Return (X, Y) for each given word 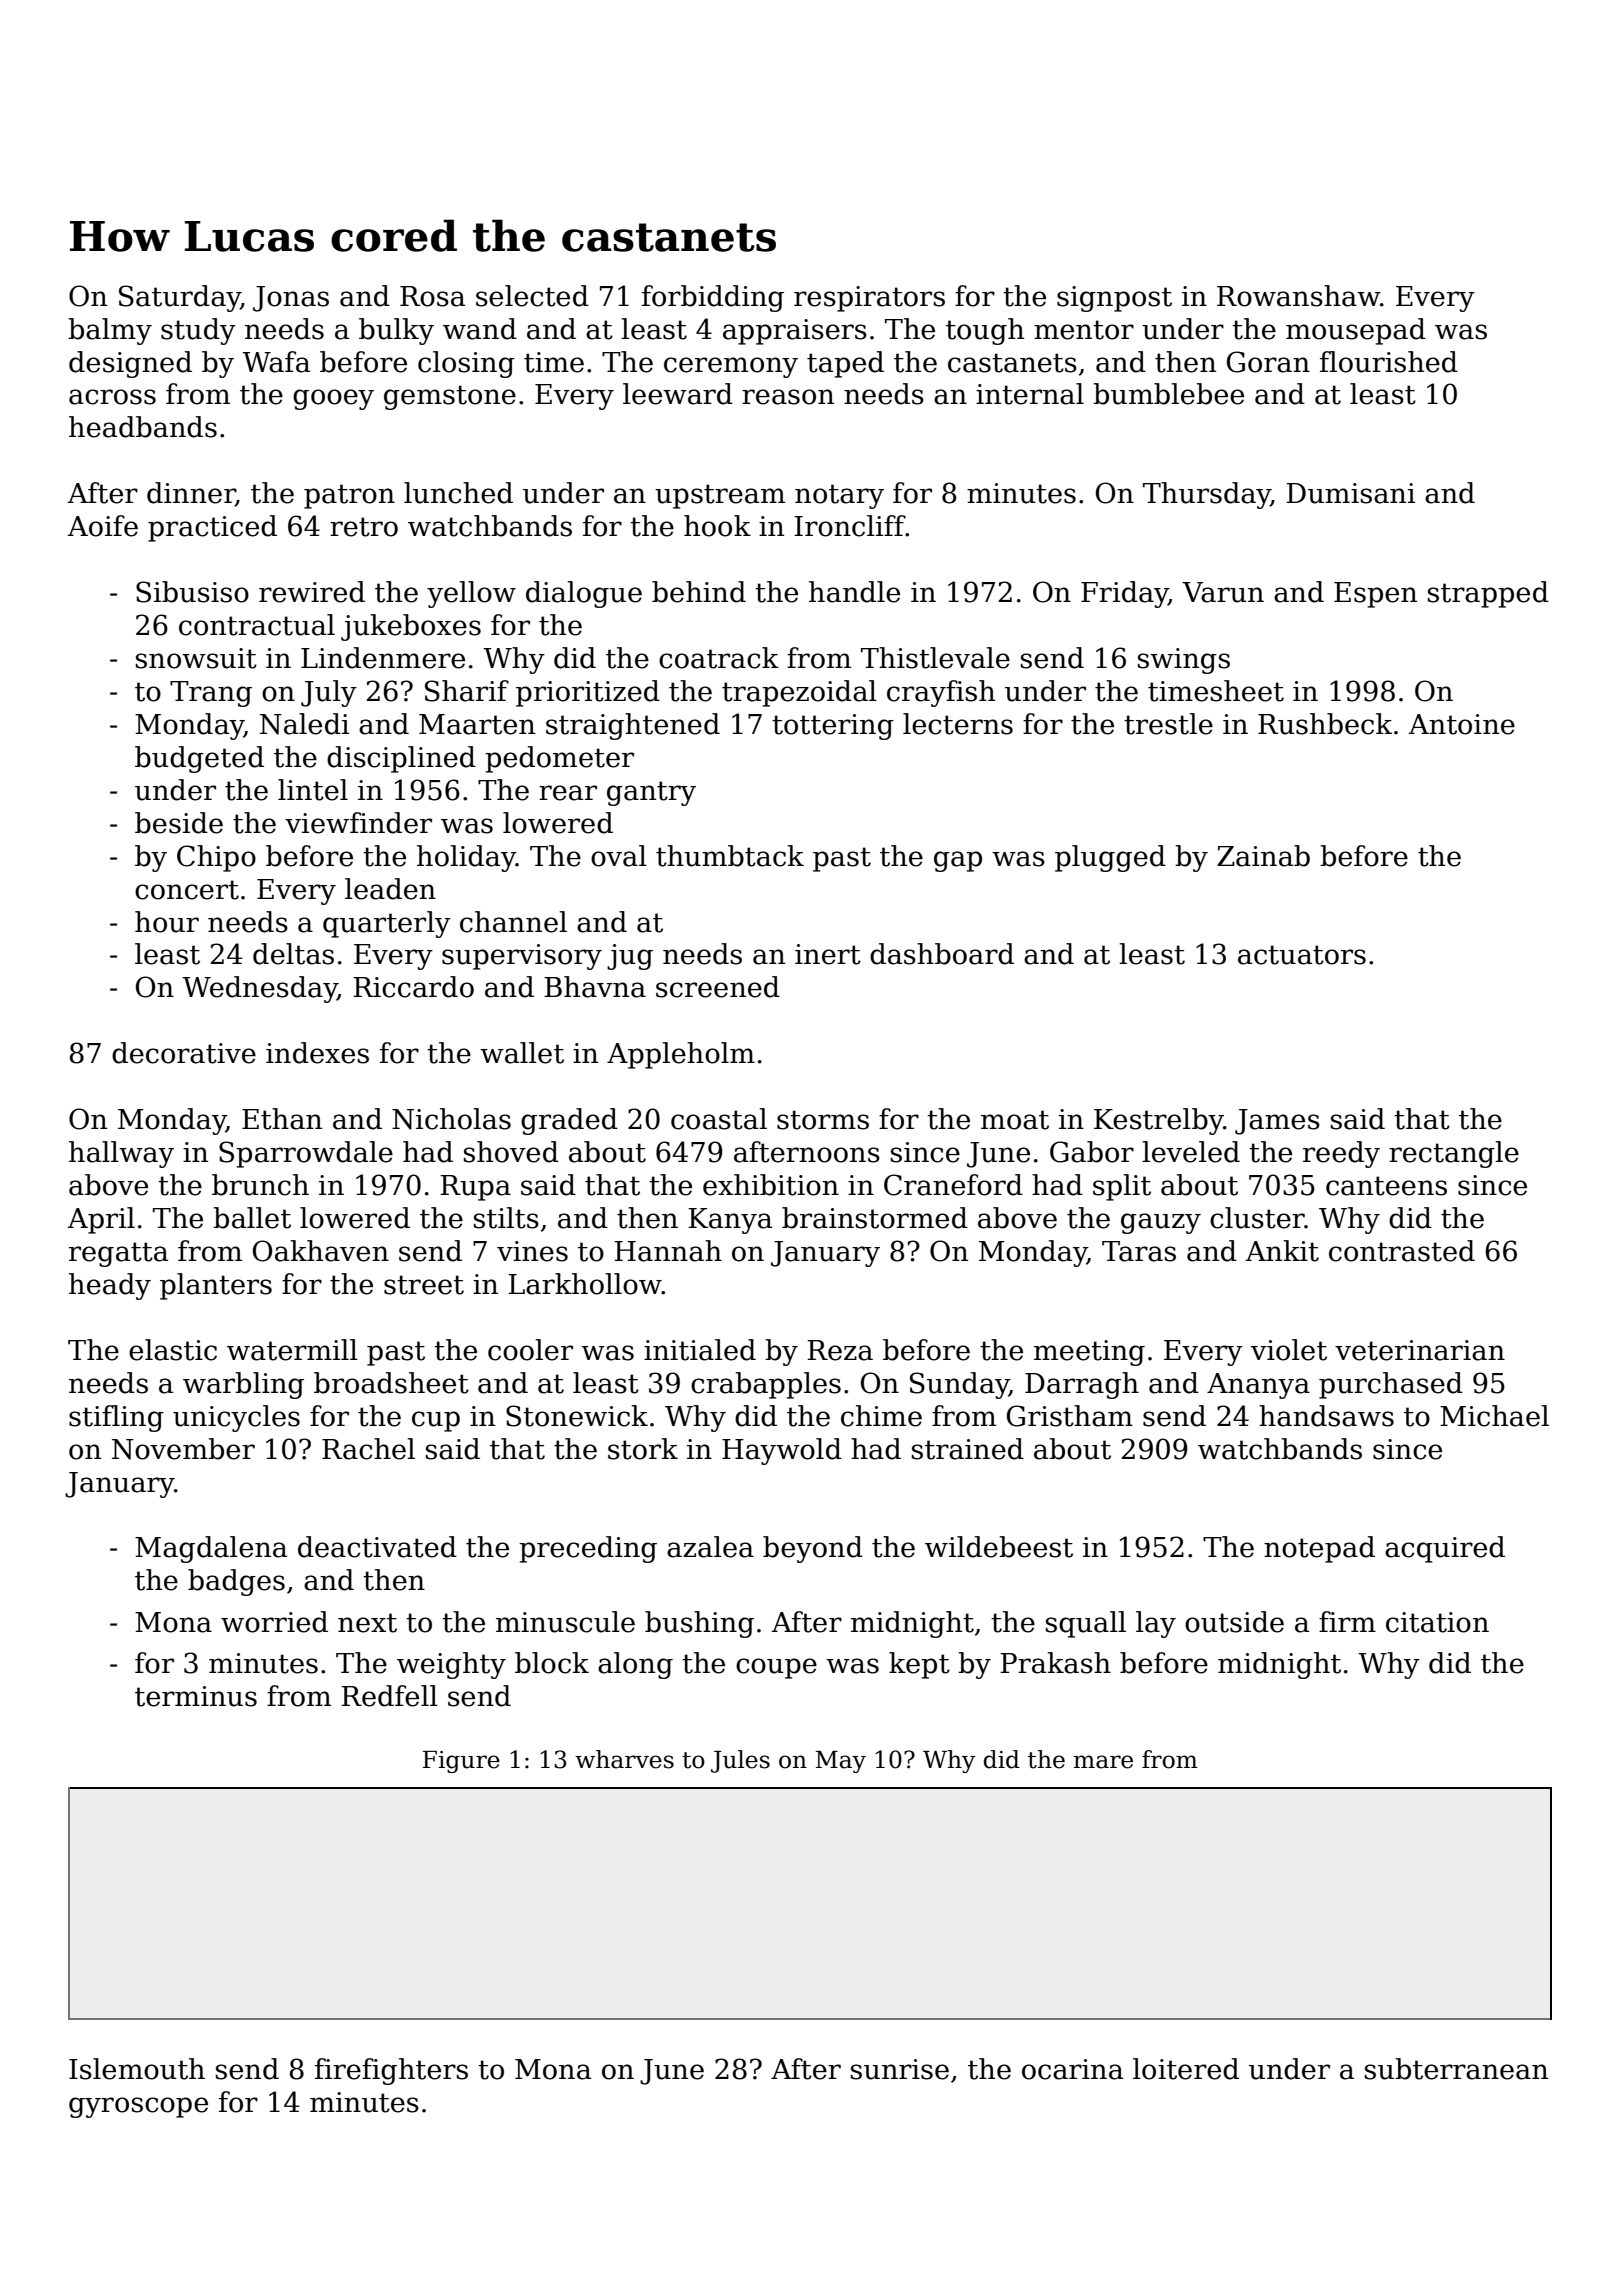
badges (236, 1582)
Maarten (477, 724)
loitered (1186, 2069)
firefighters (391, 2071)
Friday (1124, 594)
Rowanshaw (1298, 296)
